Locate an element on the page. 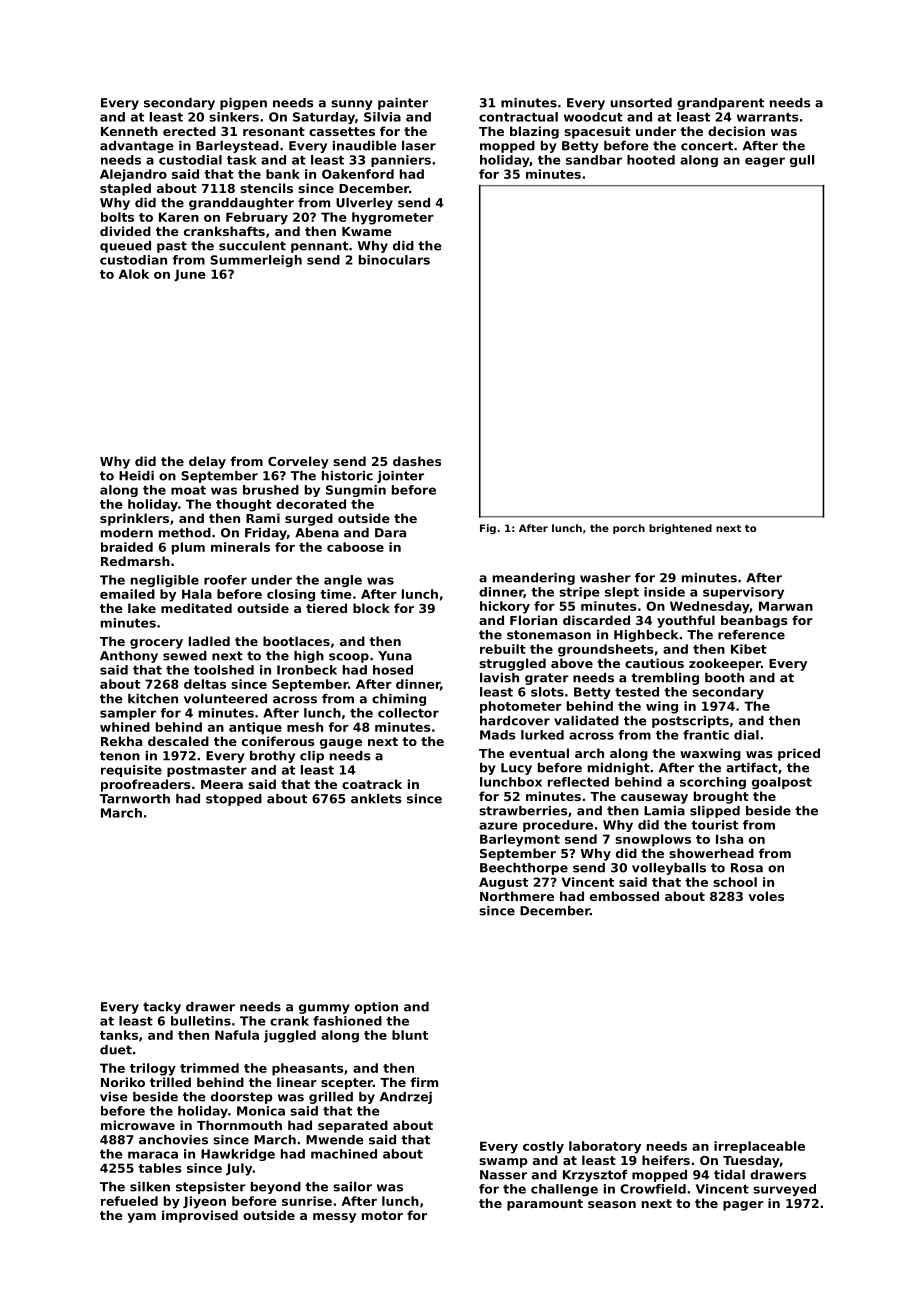 This document has height=1308, width=924. Fig is located at coordinates (488, 529).
